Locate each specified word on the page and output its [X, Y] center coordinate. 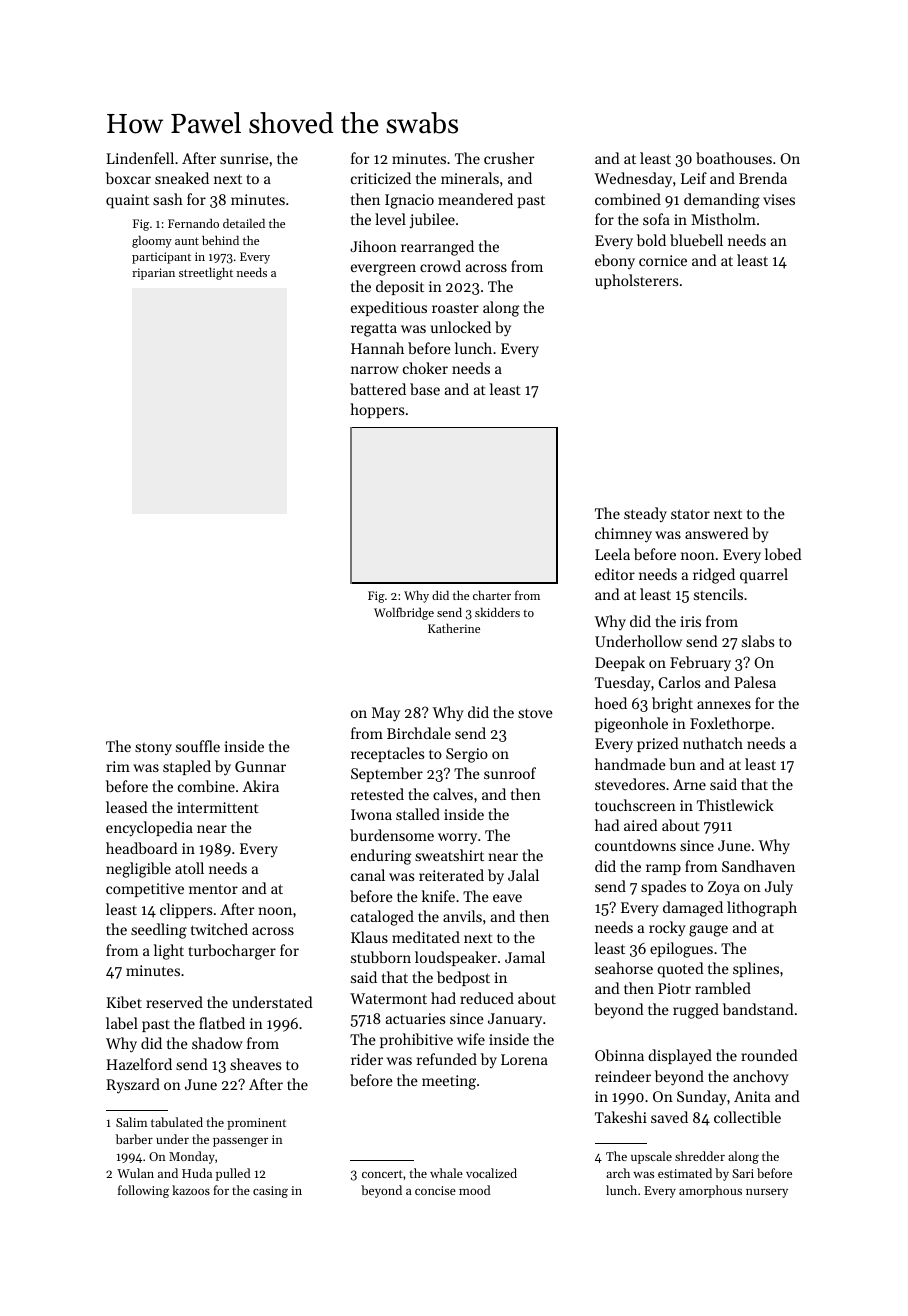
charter [492, 595]
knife [438, 896]
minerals [470, 178]
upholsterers [636, 281]
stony [153, 749]
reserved [174, 1002]
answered [717, 533]
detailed [244, 223]
